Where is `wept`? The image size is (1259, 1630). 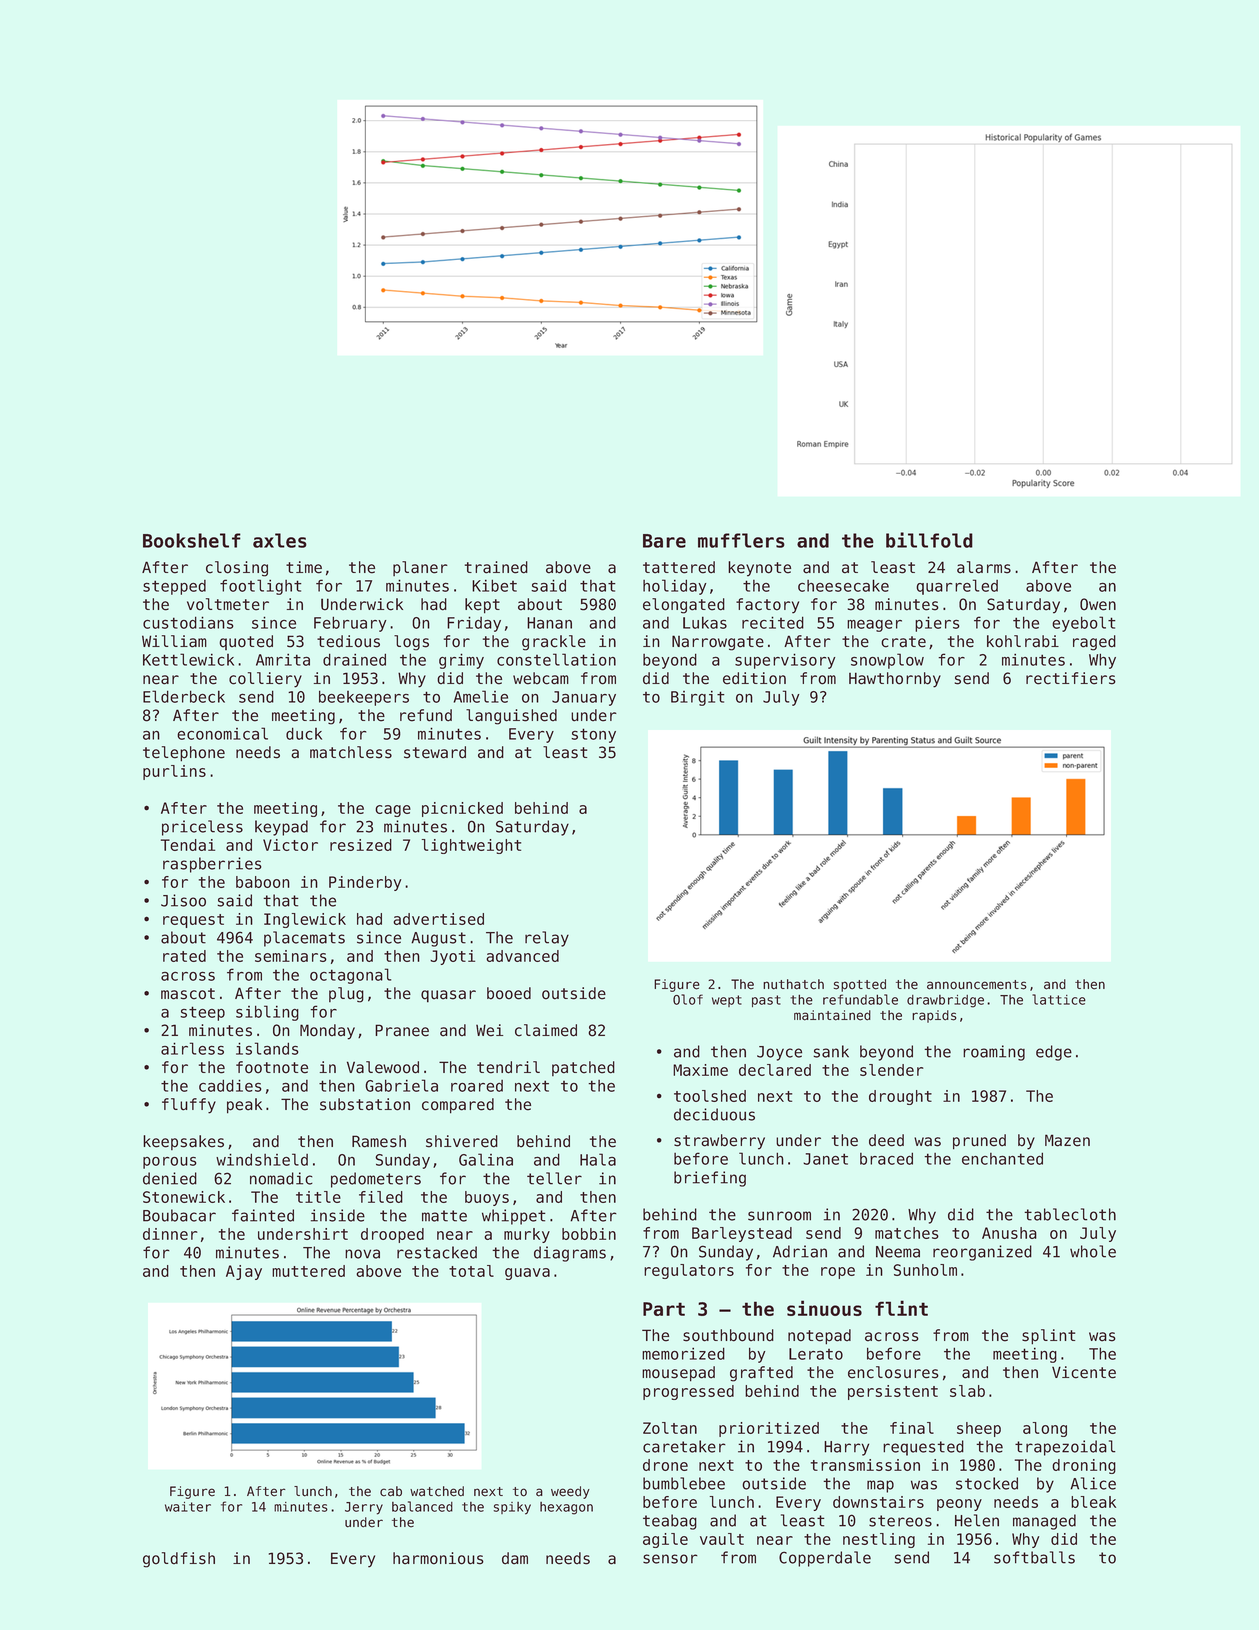
wept is located at coordinates (727, 1001).
